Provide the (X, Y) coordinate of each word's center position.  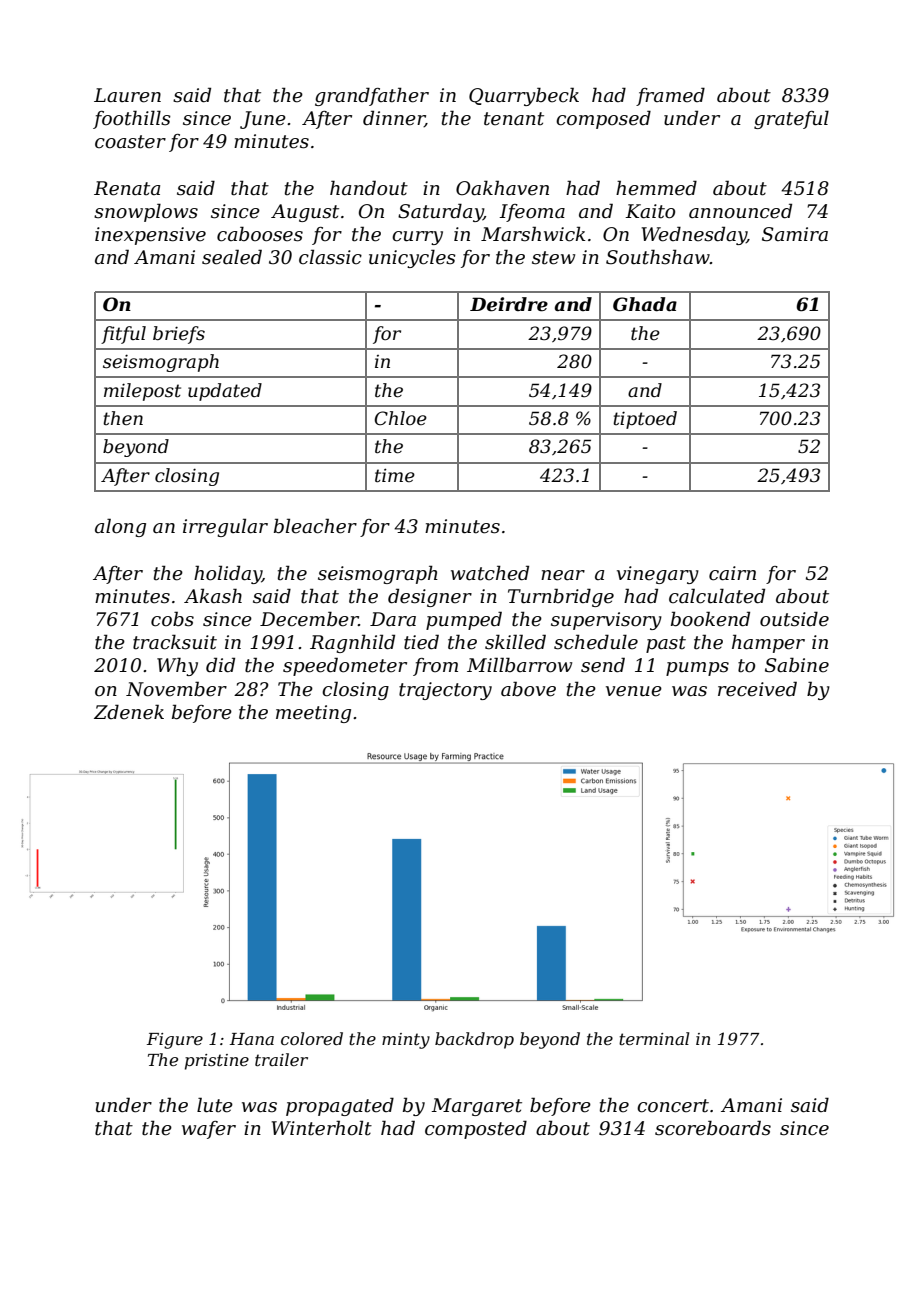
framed (670, 96)
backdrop (474, 1040)
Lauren (127, 95)
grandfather (372, 96)
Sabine (797, 665)
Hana (252, 1039)
